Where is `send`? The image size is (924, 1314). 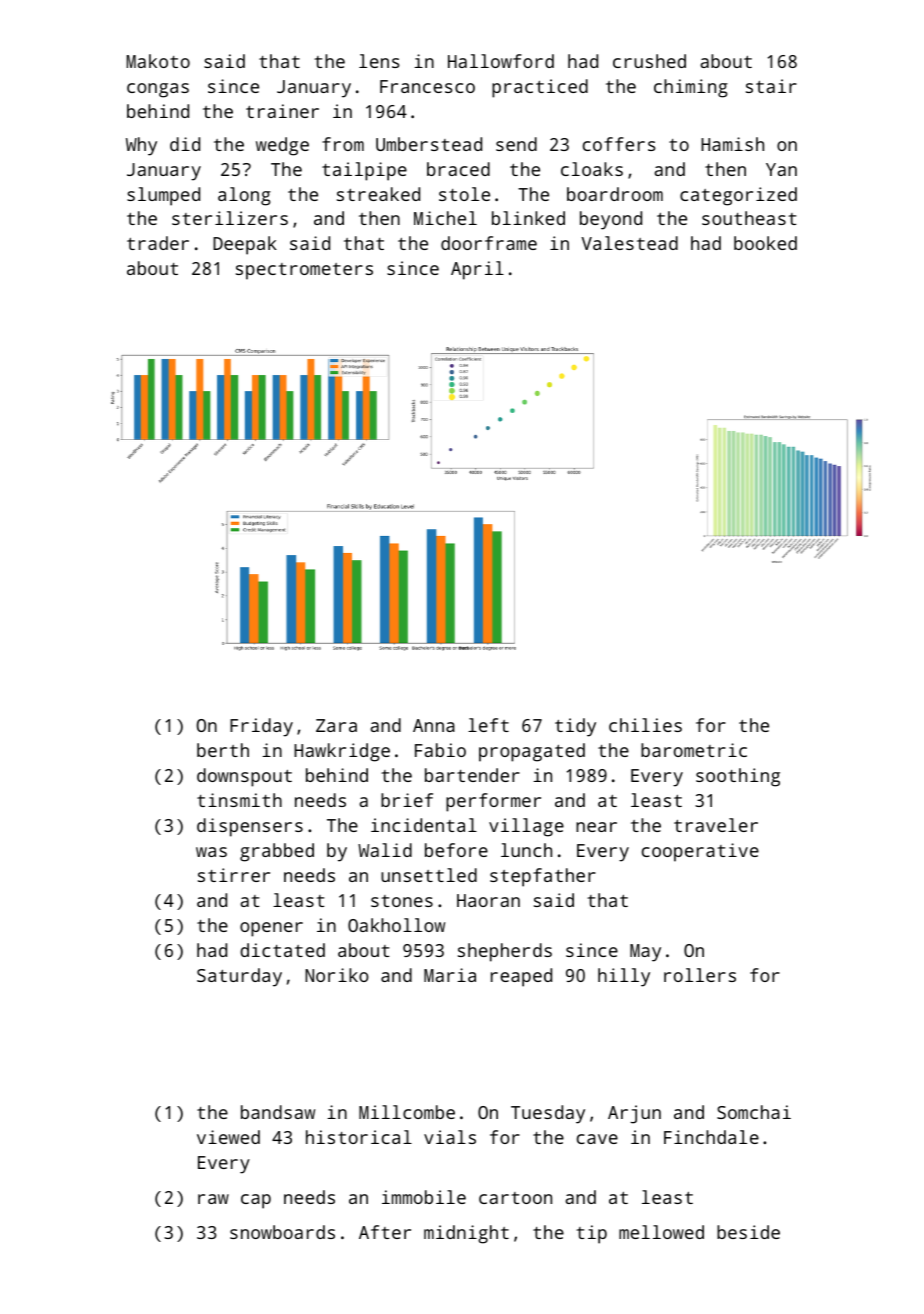 send is located at coordinates (516, 144).
